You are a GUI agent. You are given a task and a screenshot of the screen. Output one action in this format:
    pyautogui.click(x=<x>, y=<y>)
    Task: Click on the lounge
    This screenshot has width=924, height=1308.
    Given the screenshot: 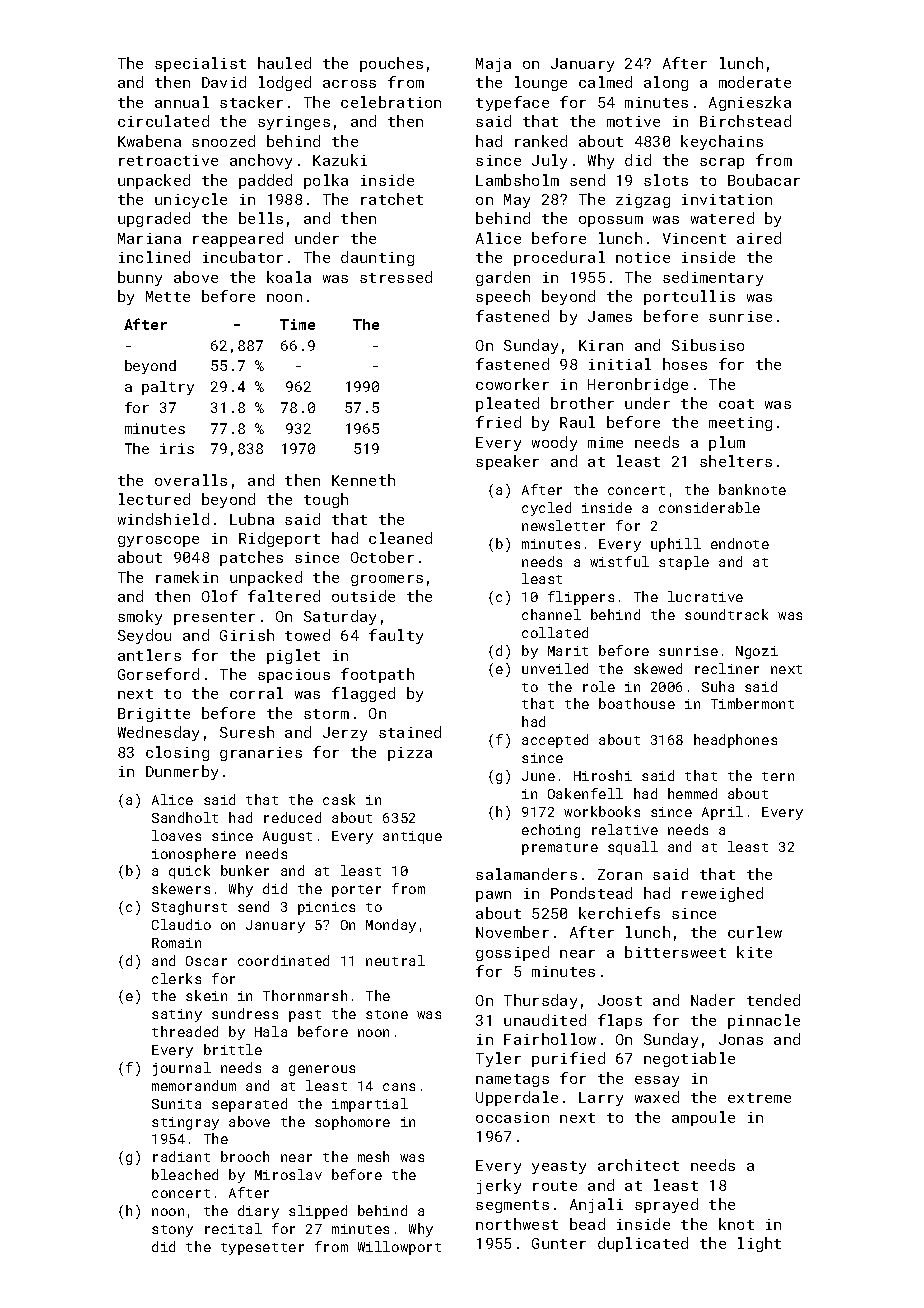 What is the action you would take?
    pyautogui.click(x=541, y=83)
